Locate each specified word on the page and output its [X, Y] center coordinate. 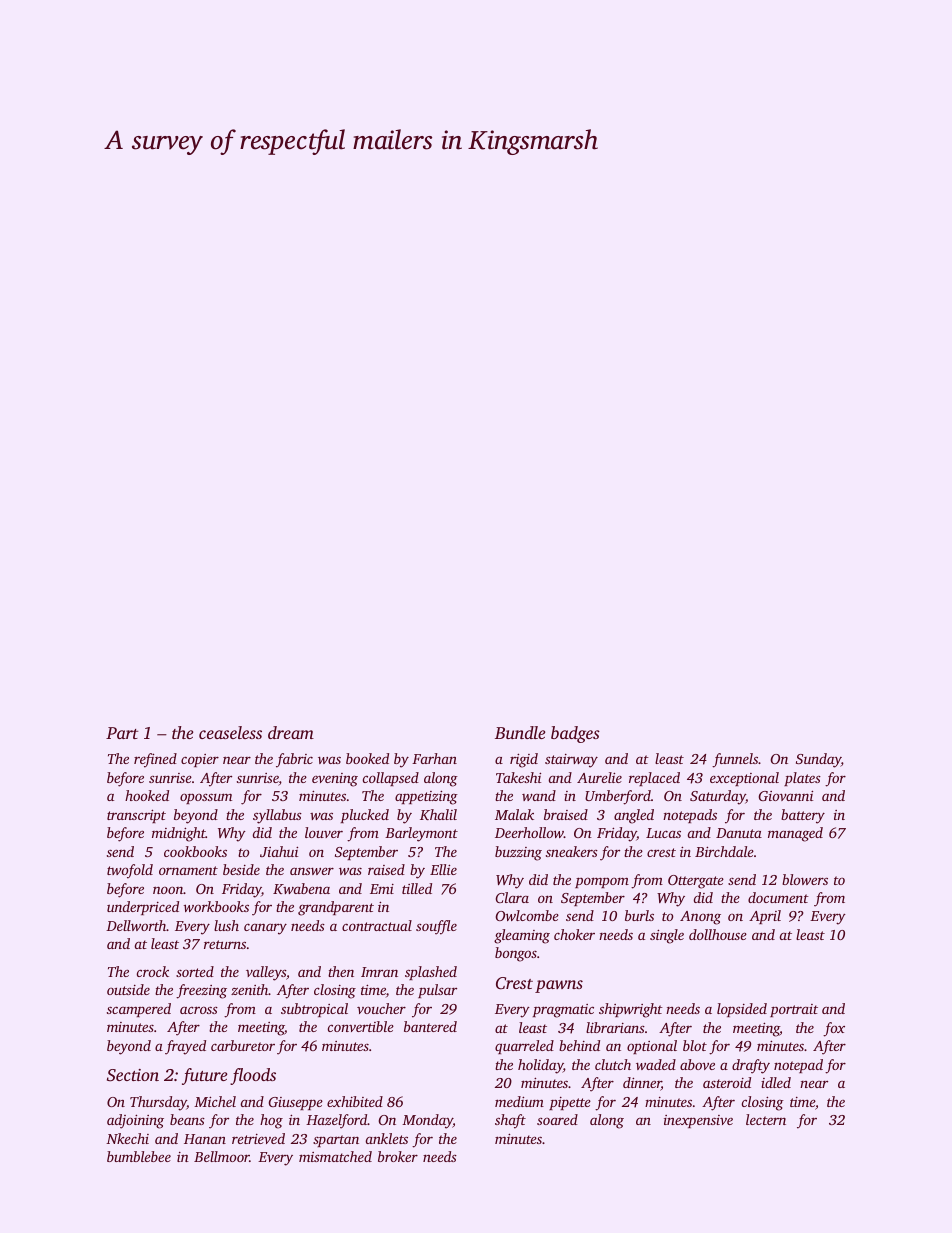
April [765, 917]
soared [557, 1119]
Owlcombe [527, 915]
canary [265, 929]
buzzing [518, 853]
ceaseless [230, 732]
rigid [524, 760]
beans [187, 1119]
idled [776, 1082]
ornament [188, 870]
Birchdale [724, 851]
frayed [185, 1047]
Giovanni [786, 795]
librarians [615, 1027]
